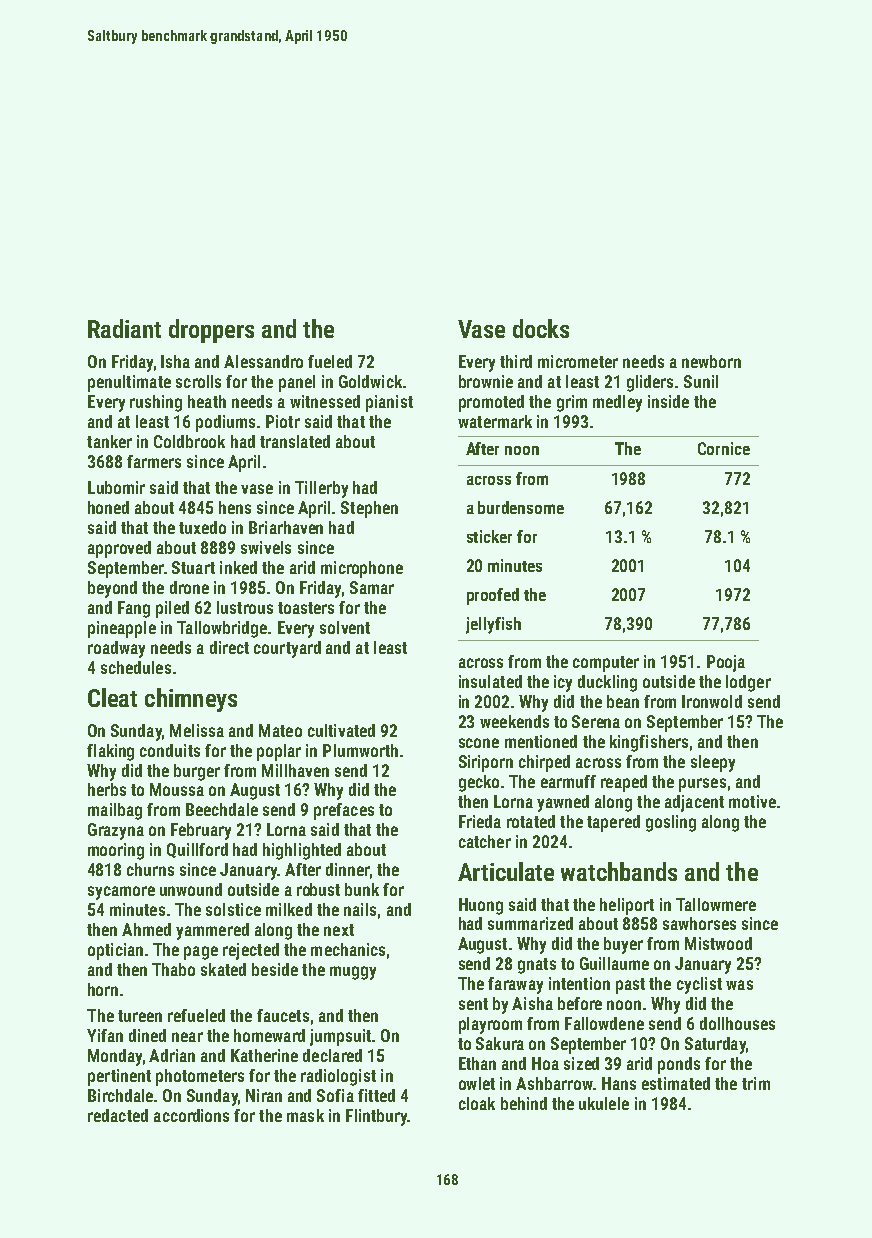  What do you see at coordinates (116, 487) in the document?
I see `Lubomir` at bounding box center [116, 487].
